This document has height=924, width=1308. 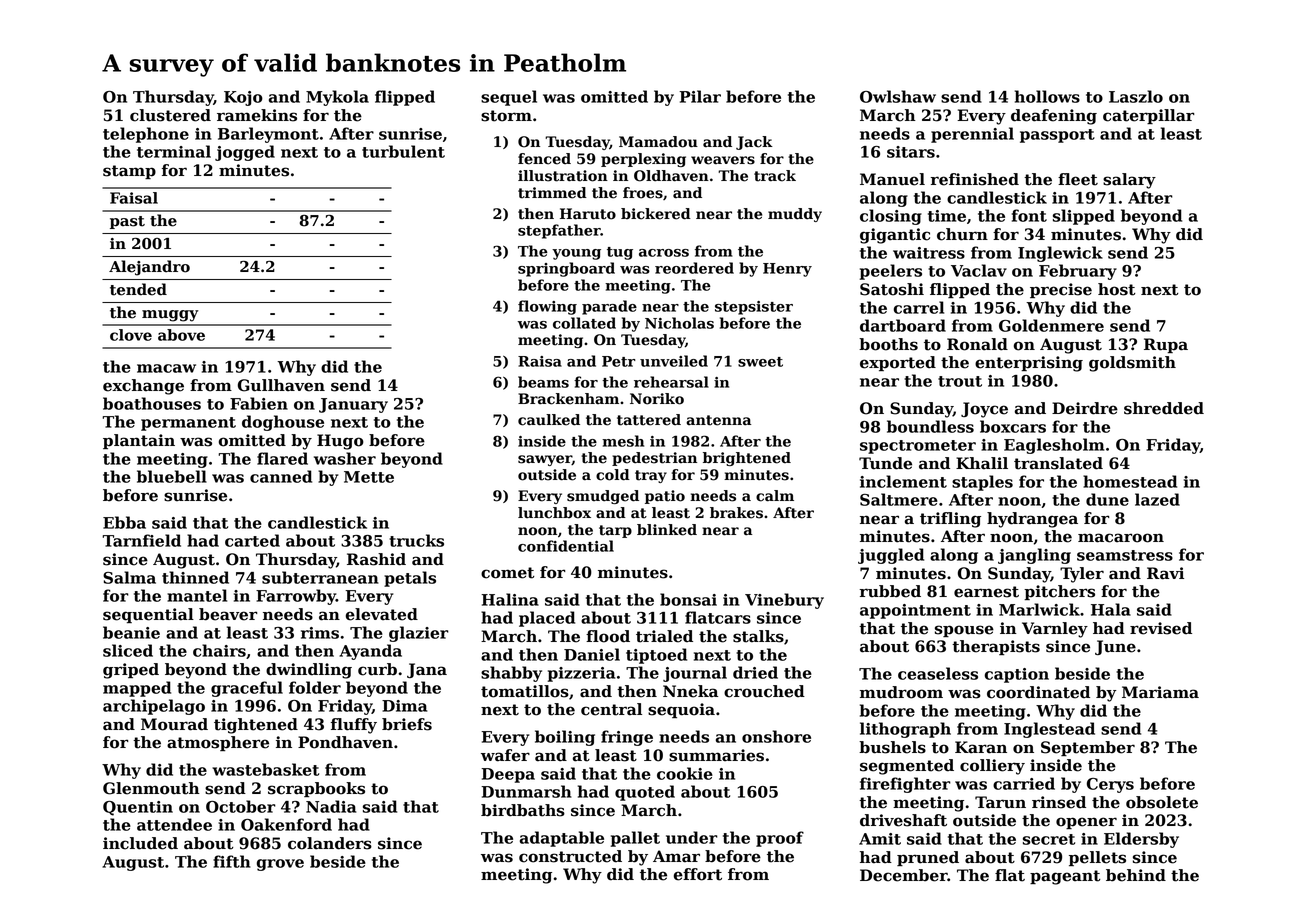 What do you see at coordinates (1129, 181) in the document?
I see `salary` at bounding box center [1129, 181].
